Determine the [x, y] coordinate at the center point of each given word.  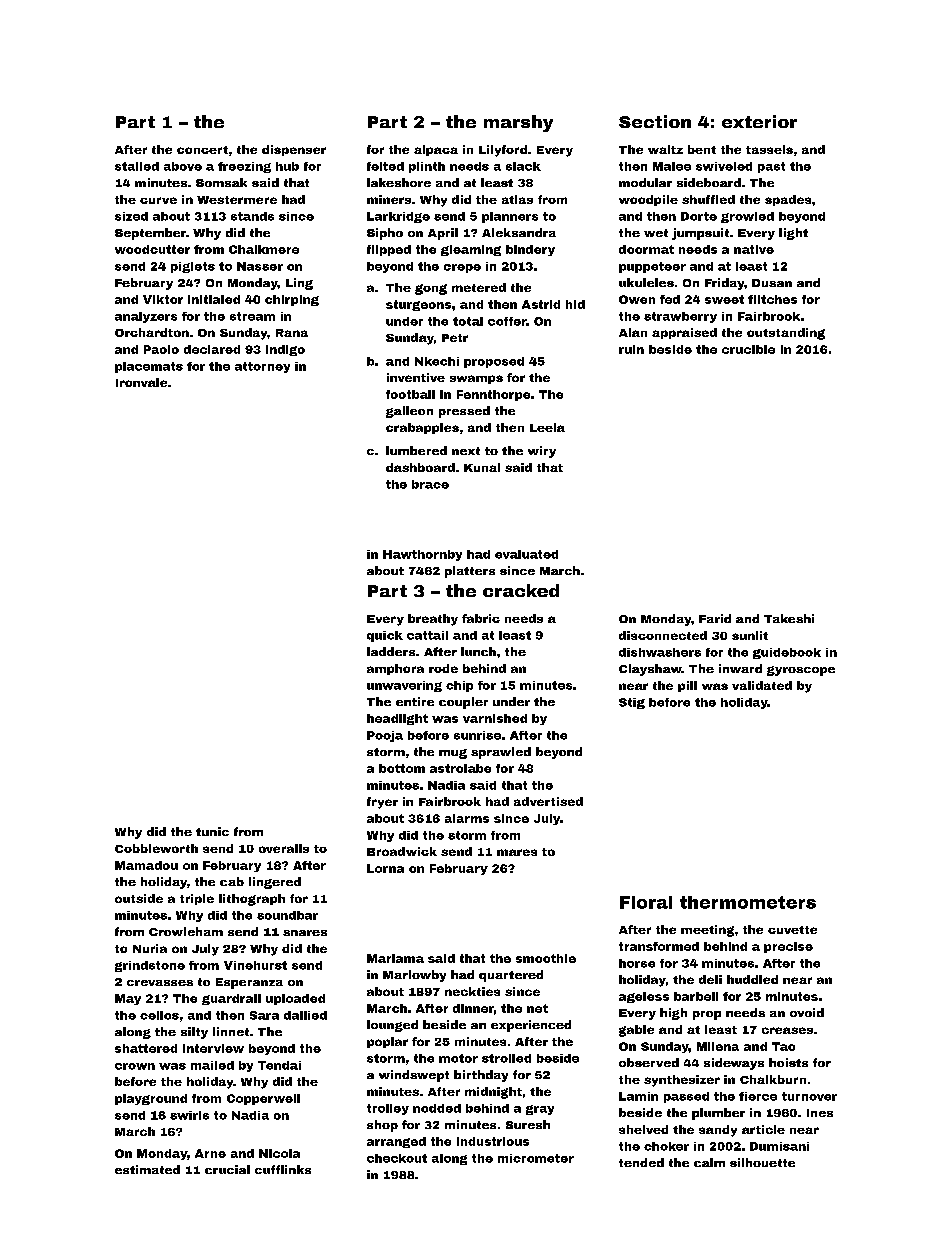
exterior [759, 121]
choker [666, 1146]
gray [540, 1110]
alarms [467, 818]
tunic [212, 831]
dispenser [294, 150]
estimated [147, 1169]
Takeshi [789, 618]
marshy [518, 123]
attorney [262, 367]
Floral [646, 902]
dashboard [420, 467]
